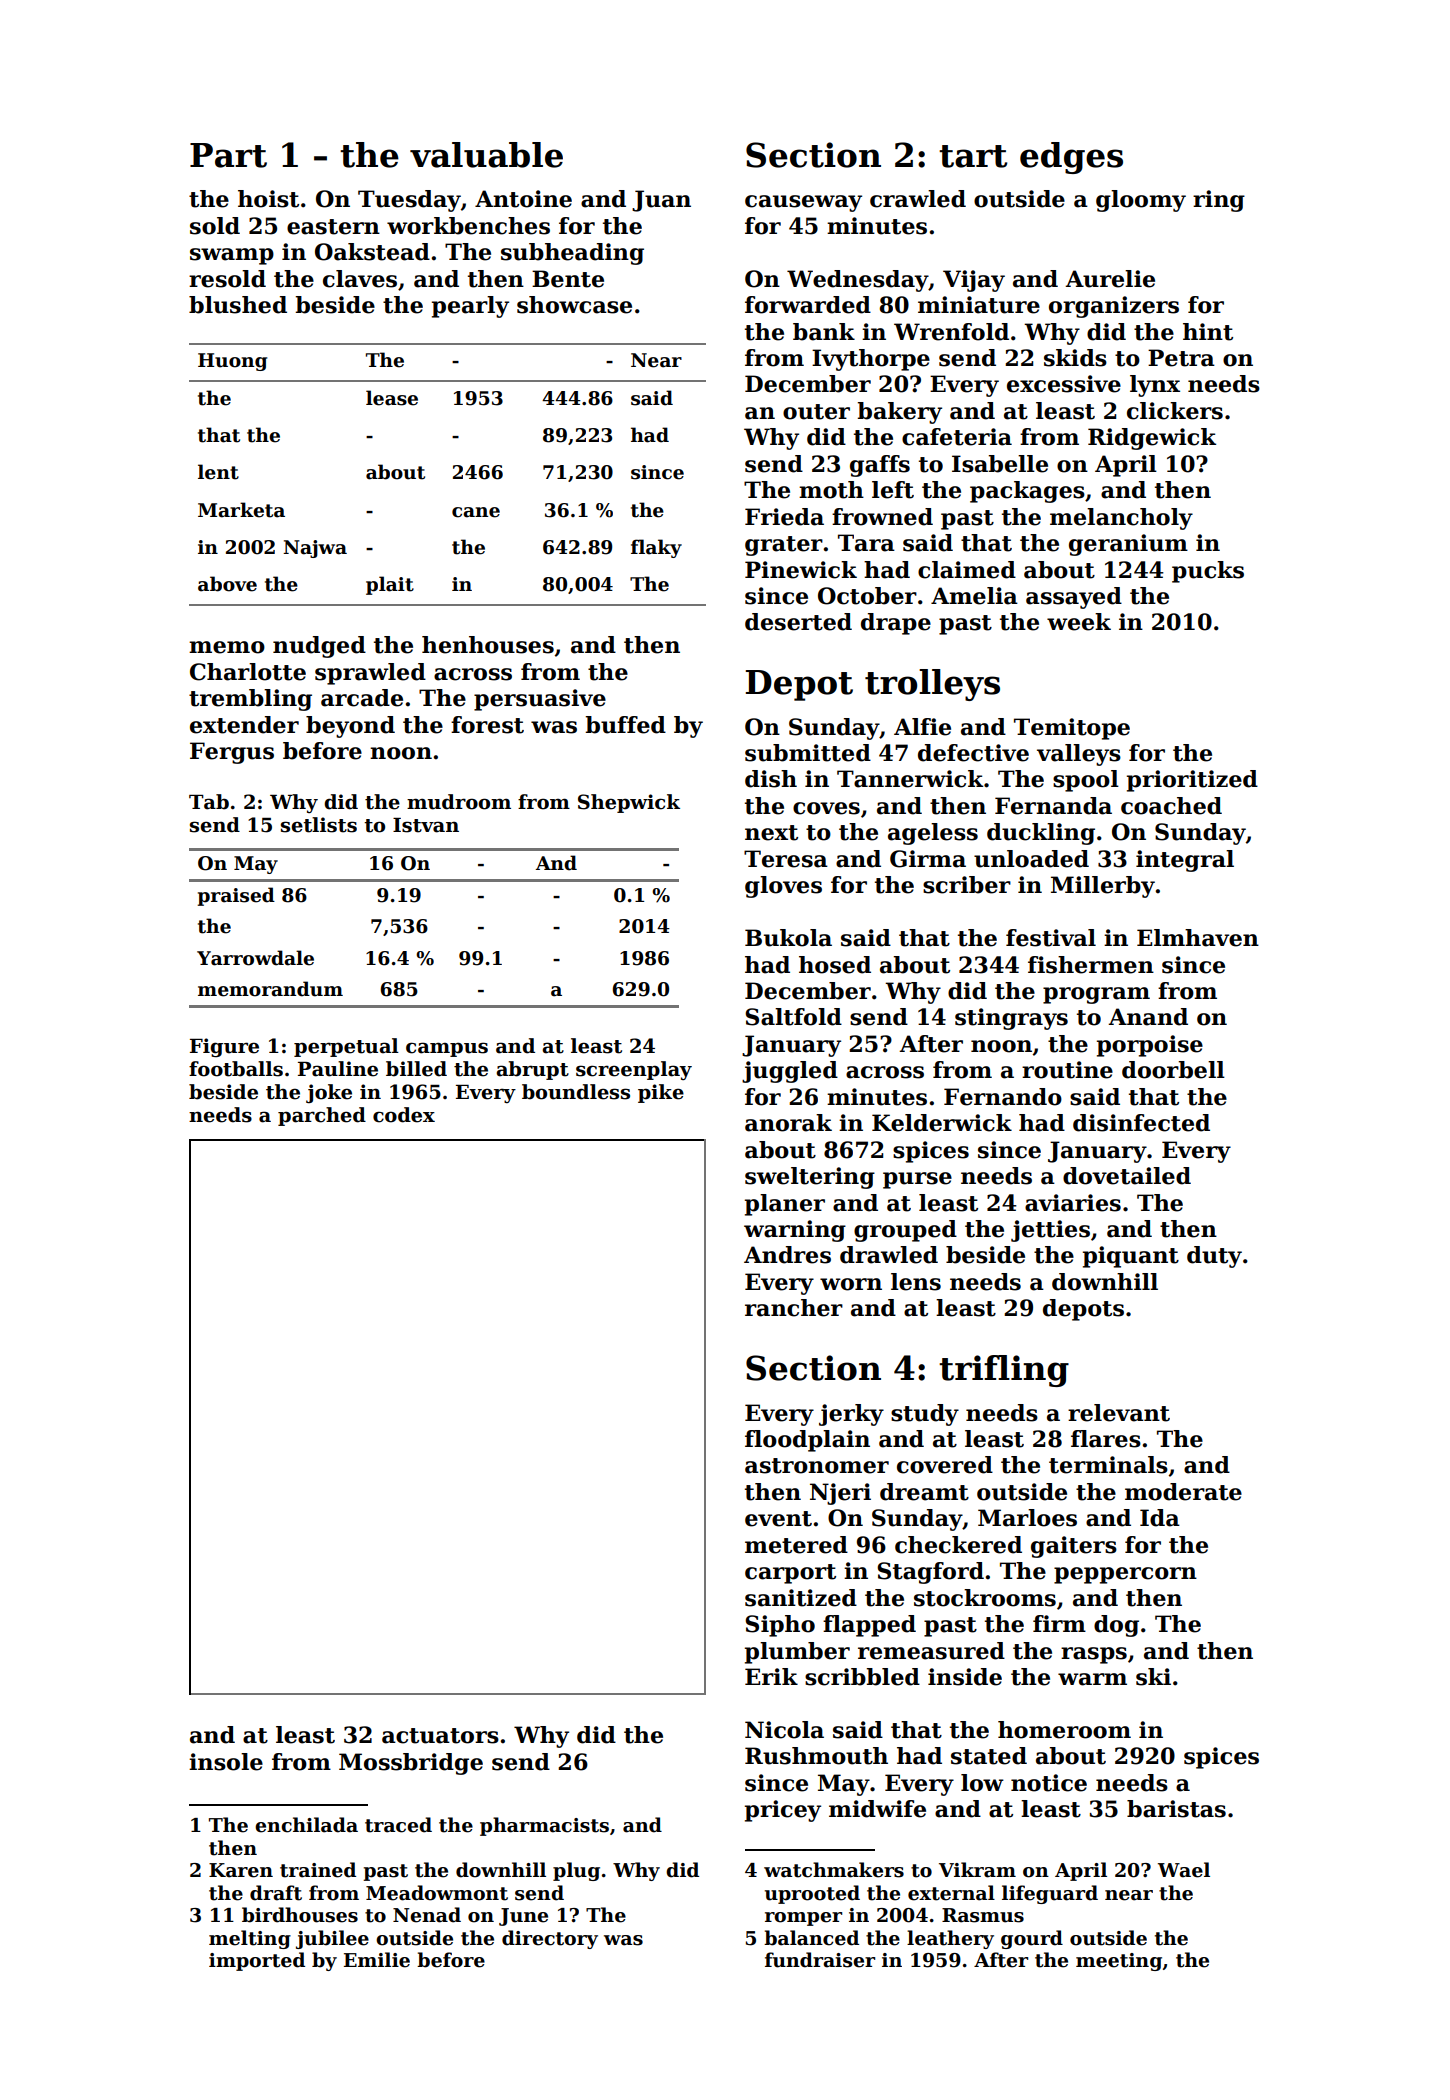  Describe the element at coordinates (1079, 622) in the document. I see `week` at that location.
